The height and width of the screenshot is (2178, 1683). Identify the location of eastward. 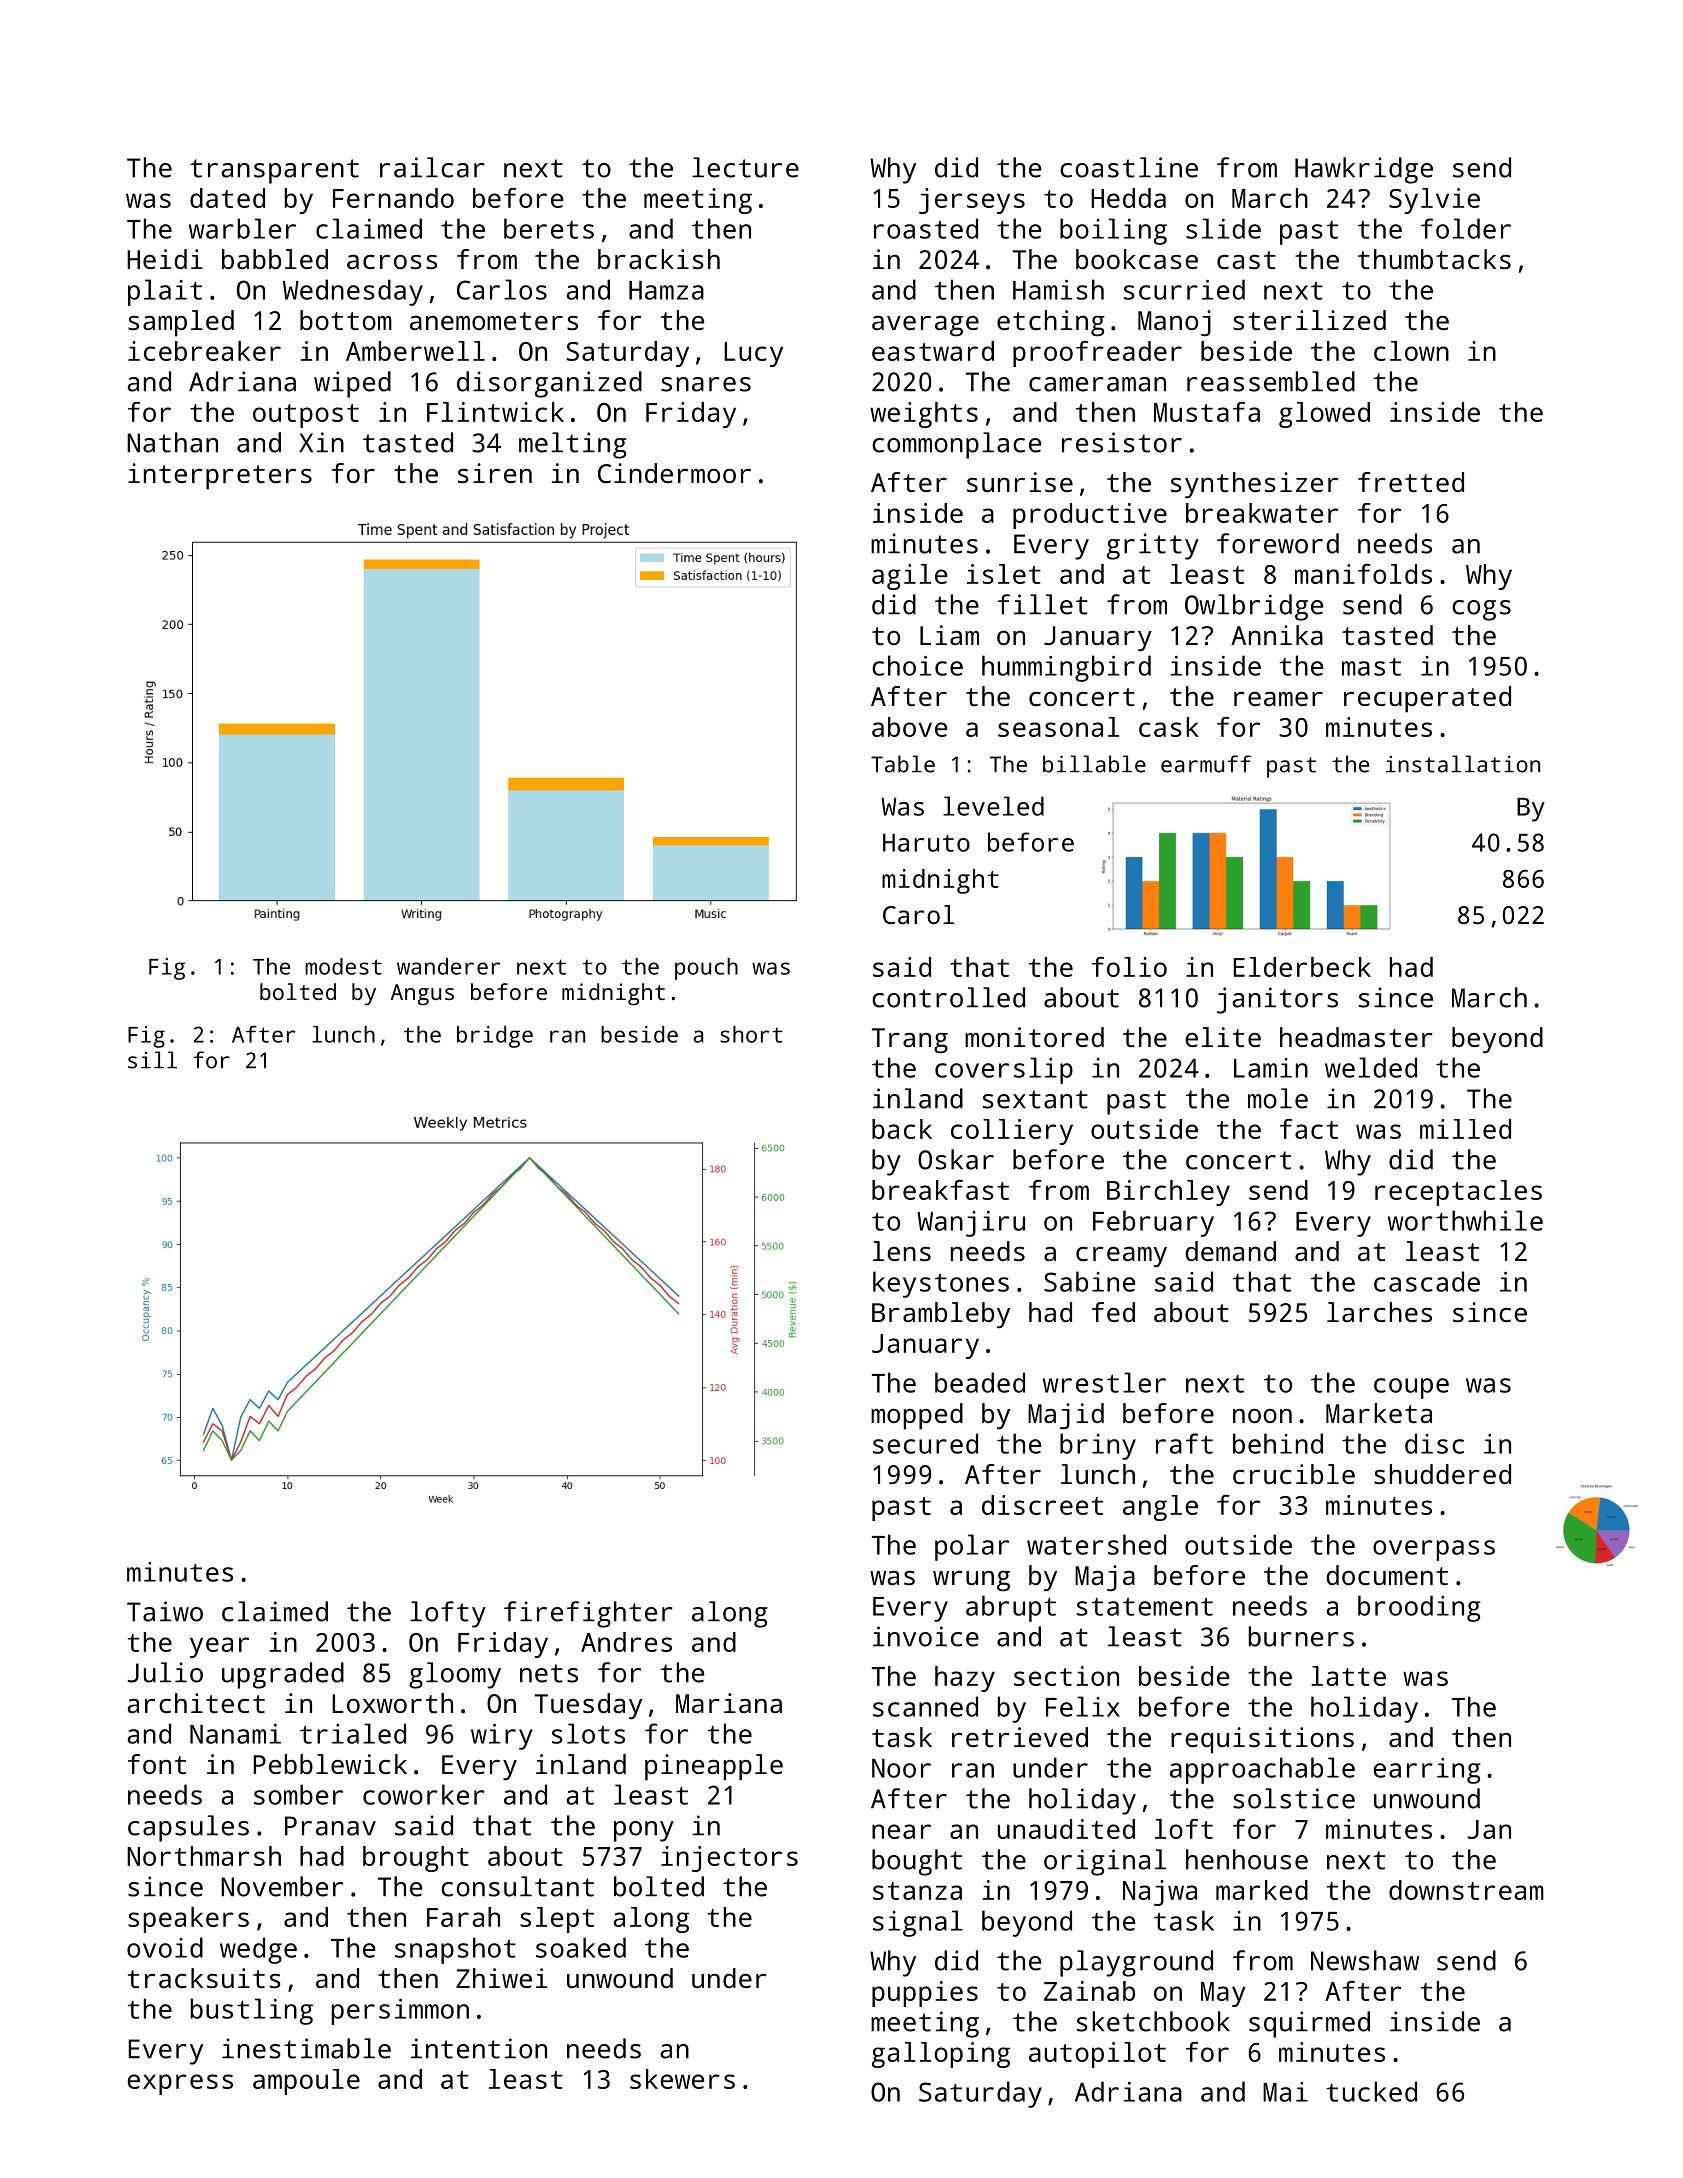
(933, 351).
